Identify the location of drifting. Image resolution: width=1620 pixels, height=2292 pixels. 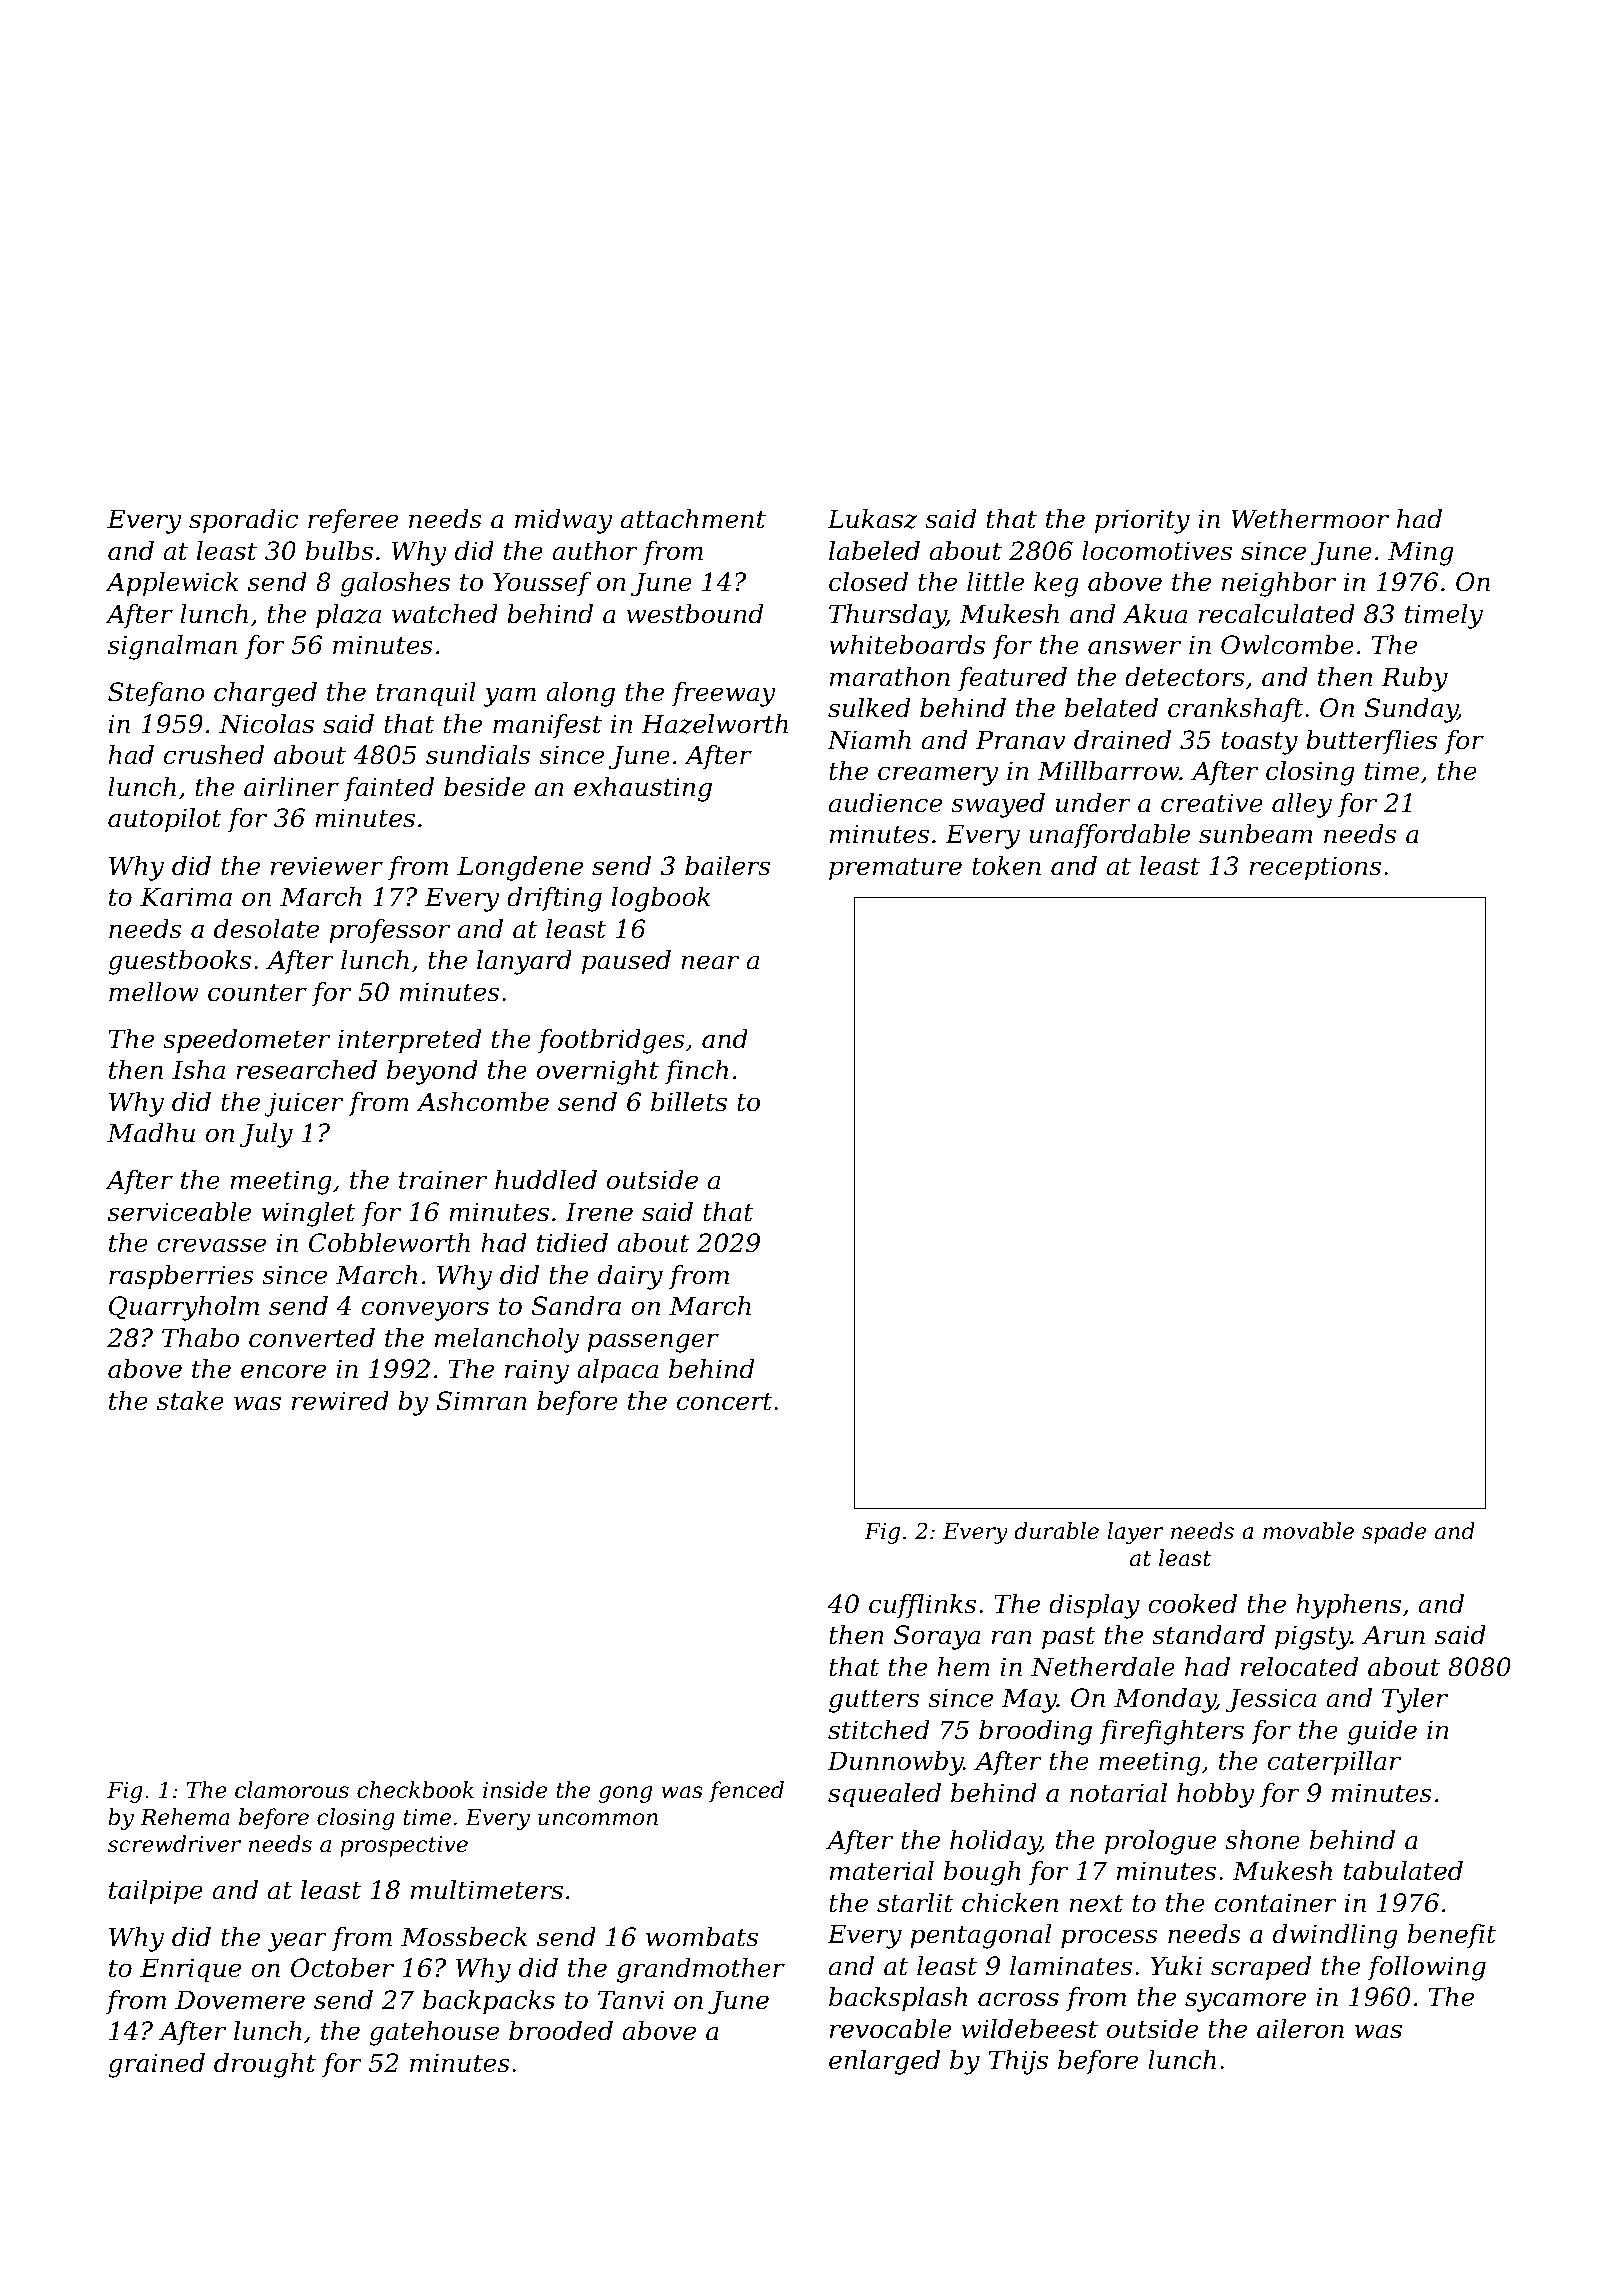
(554, 899).
